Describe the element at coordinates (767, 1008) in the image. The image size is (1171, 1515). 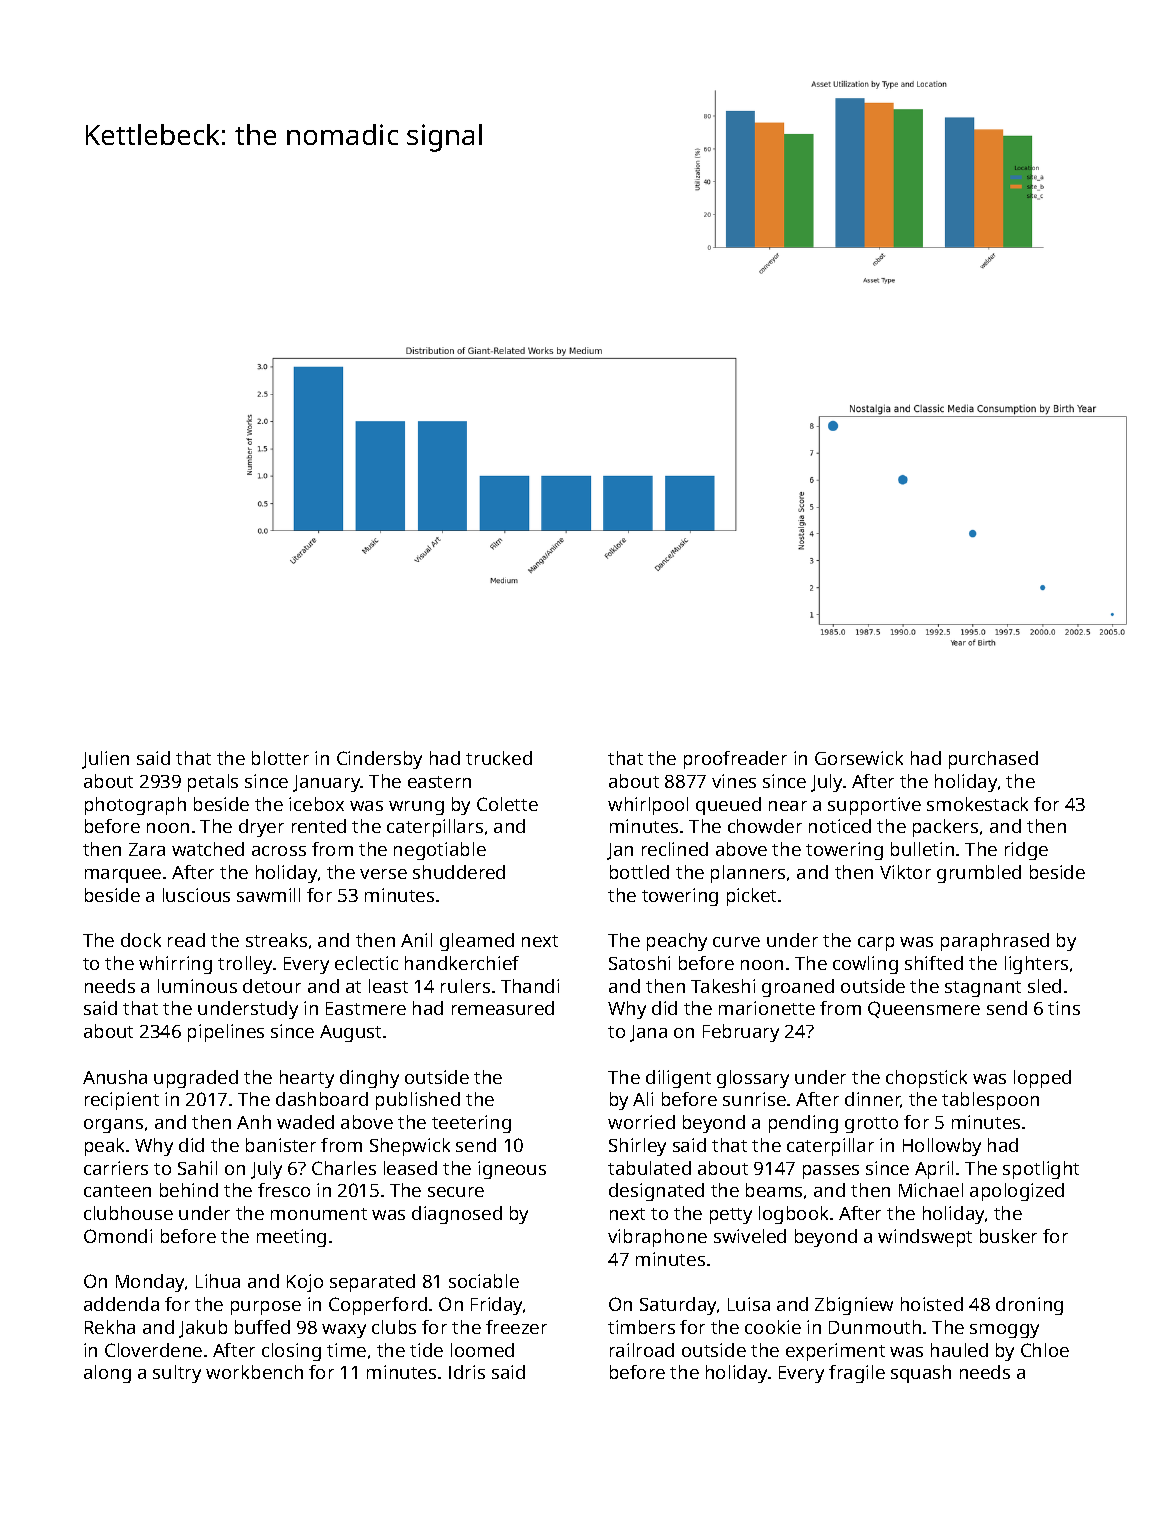
I see `marionette` at that location.
